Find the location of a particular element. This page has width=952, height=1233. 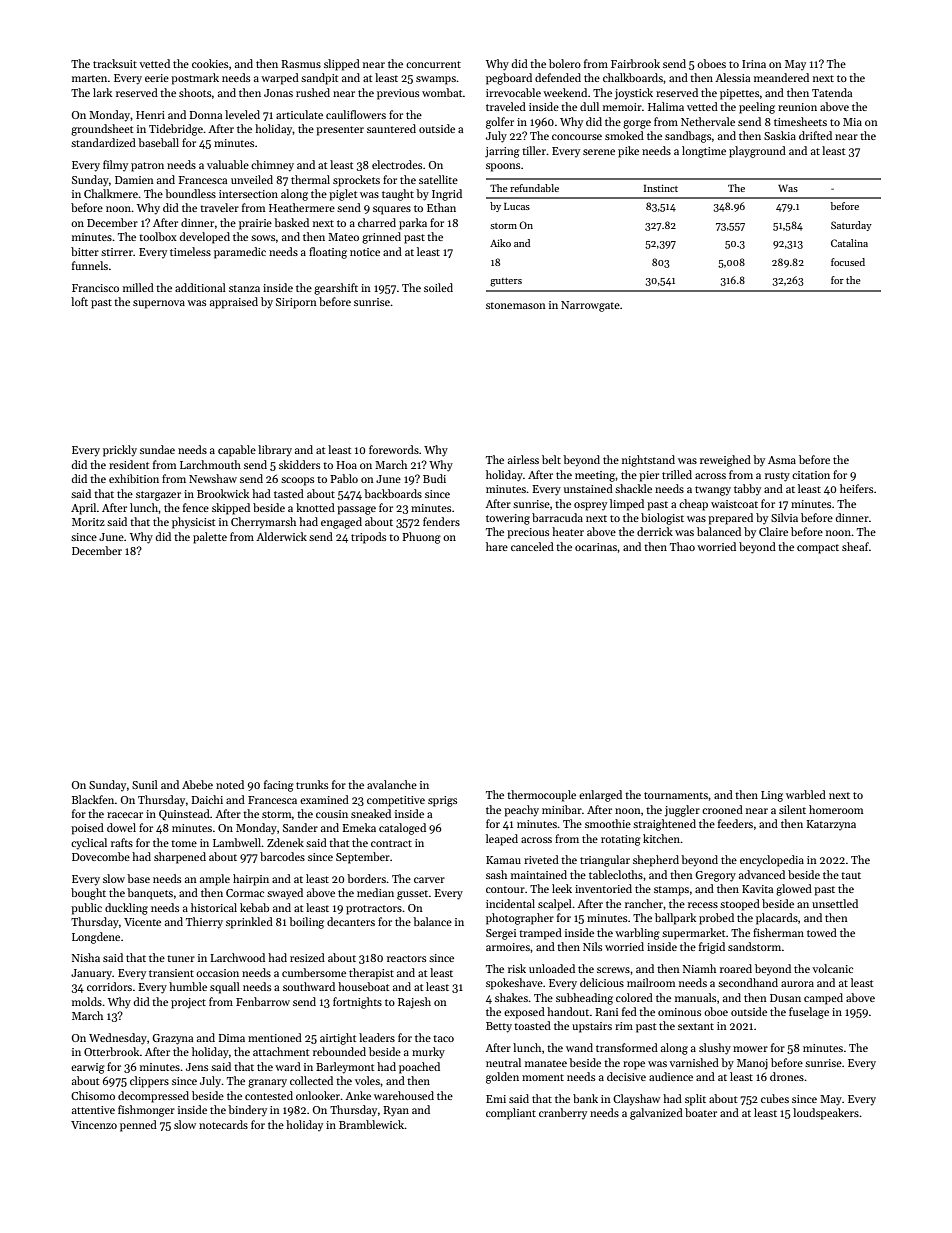

soiled is located at coordinates (438, 287).
